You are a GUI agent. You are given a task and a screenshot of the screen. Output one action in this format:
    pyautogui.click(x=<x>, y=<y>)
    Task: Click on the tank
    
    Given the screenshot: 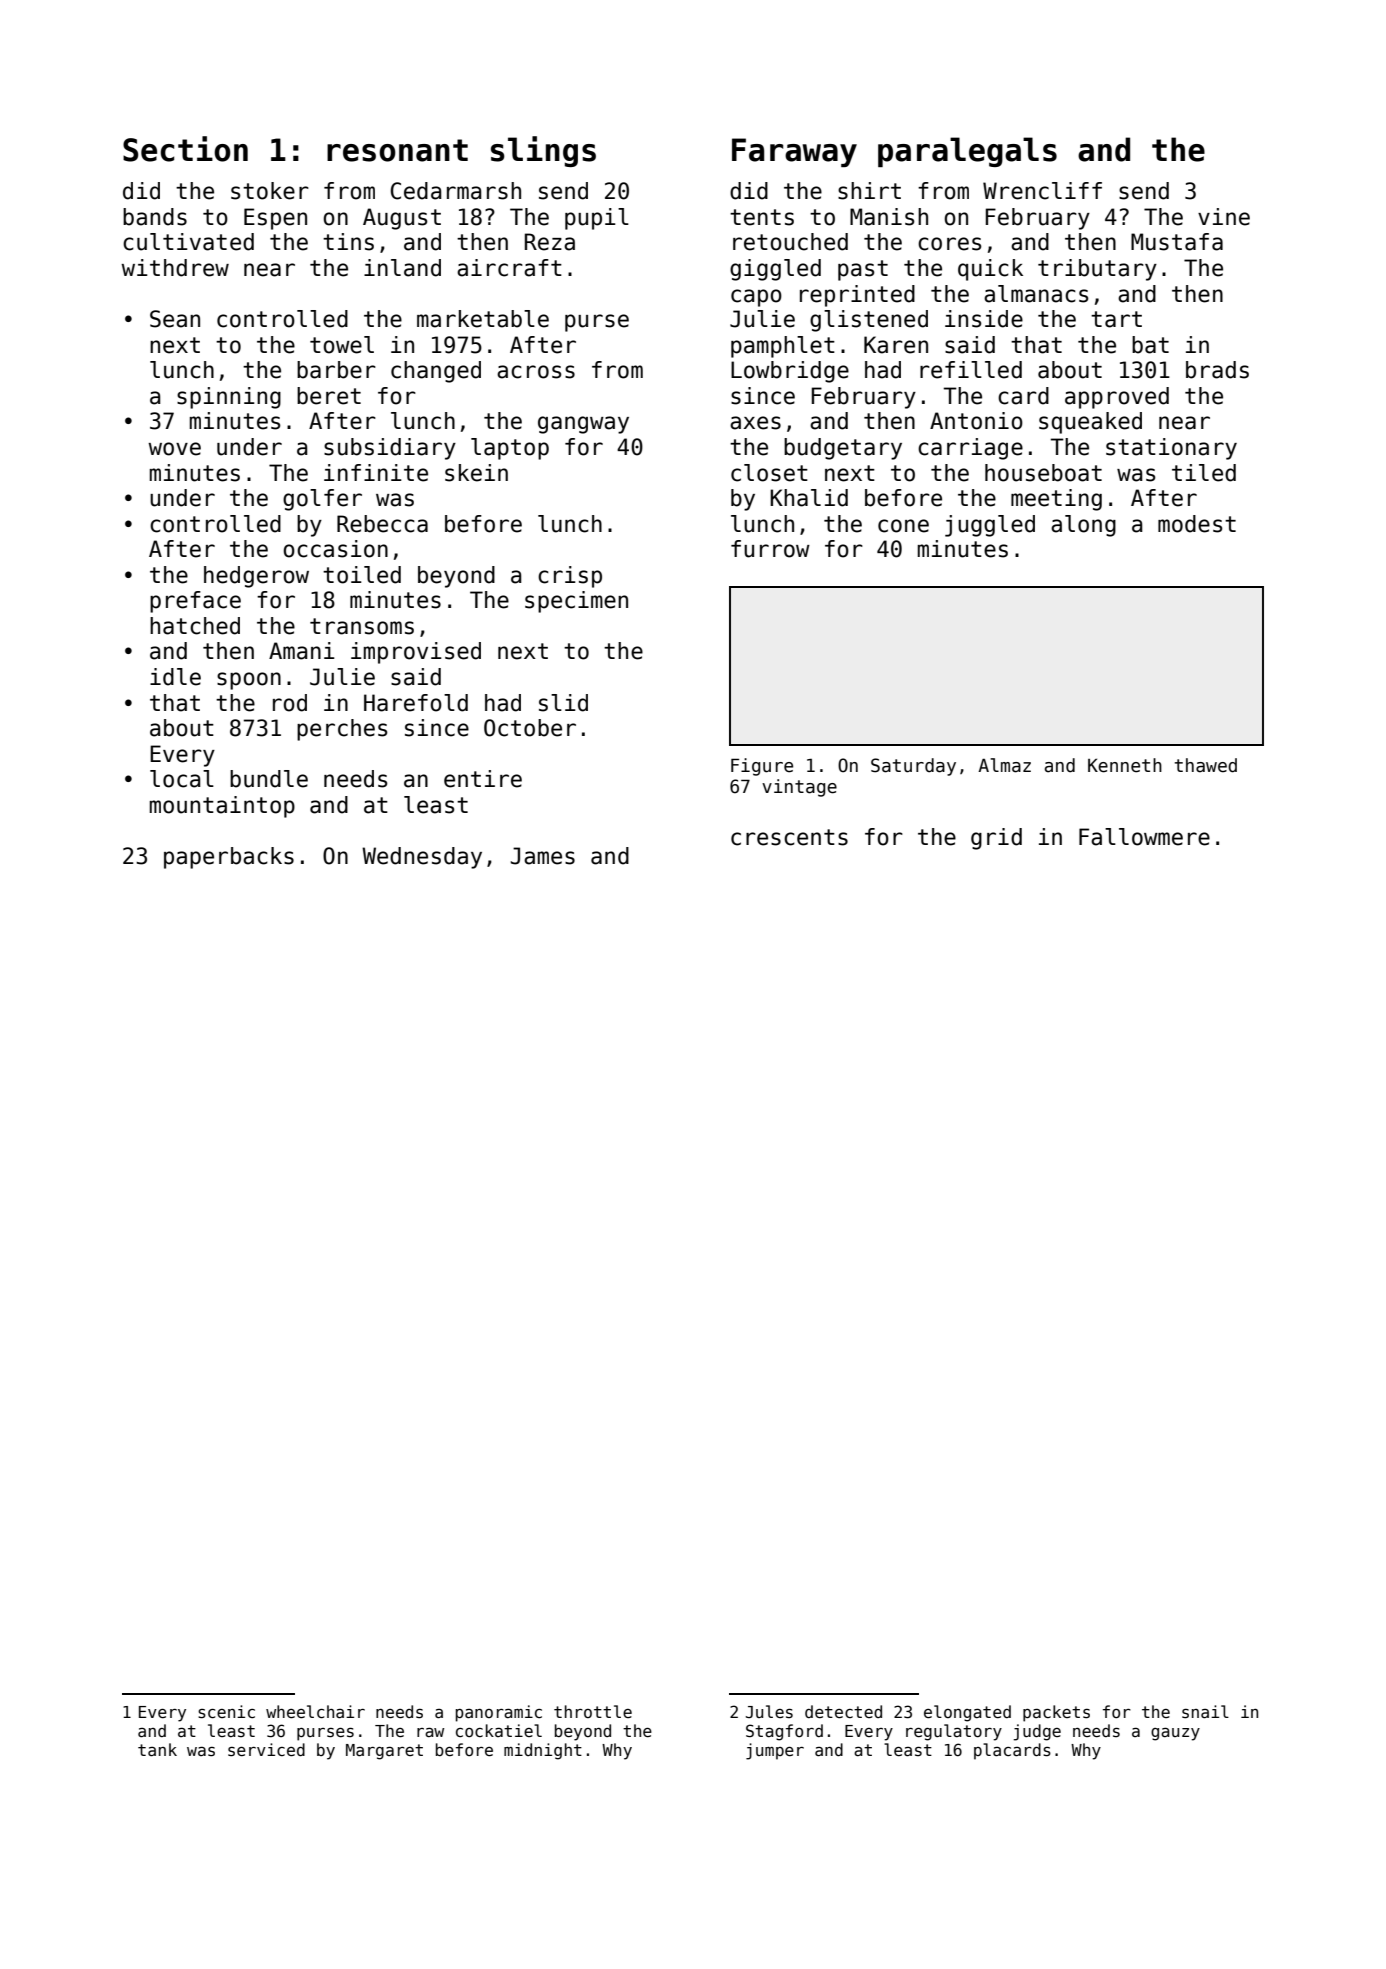 What is the action you would take?
    pyautogui.click(x=157, y=1749)
